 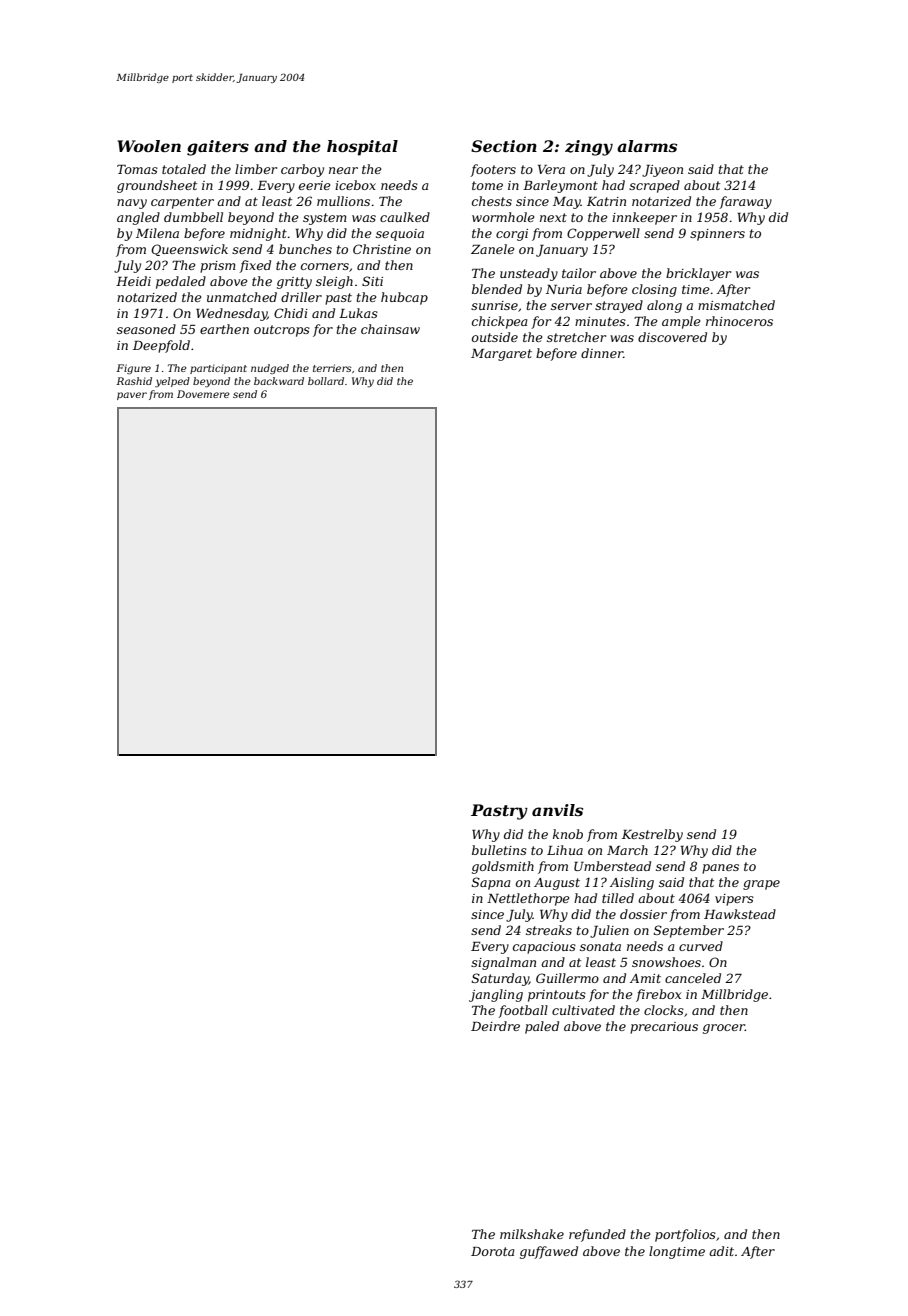 What do you see at coordinates (761, 885) in the page?
I see `grape` at bounding box center [761, 885].
